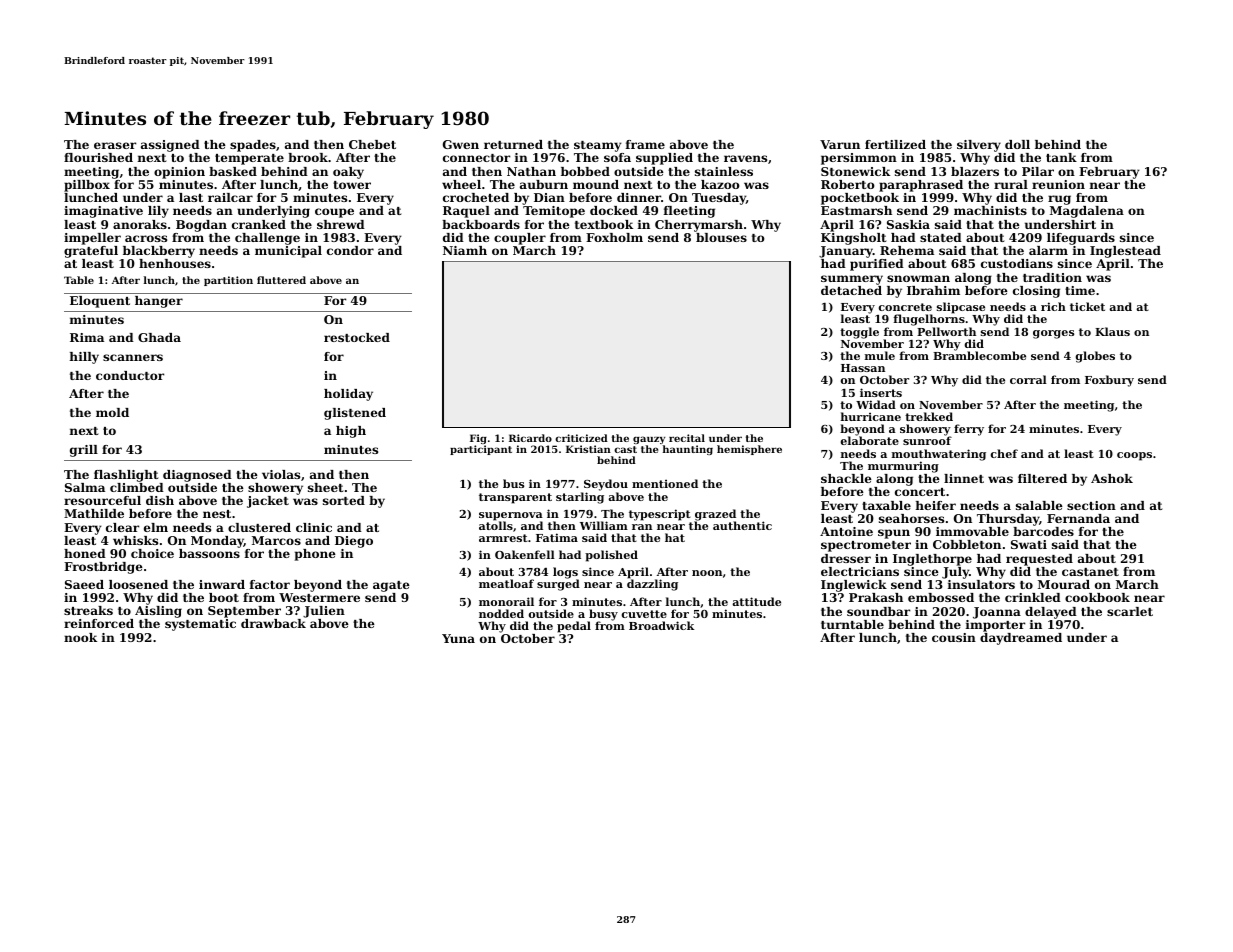 The height and width of the image is (952, 1233). What do you see at coordinates (967, 544) in the image?
I see `Cobbleton` at bounding box center [967, 544].
